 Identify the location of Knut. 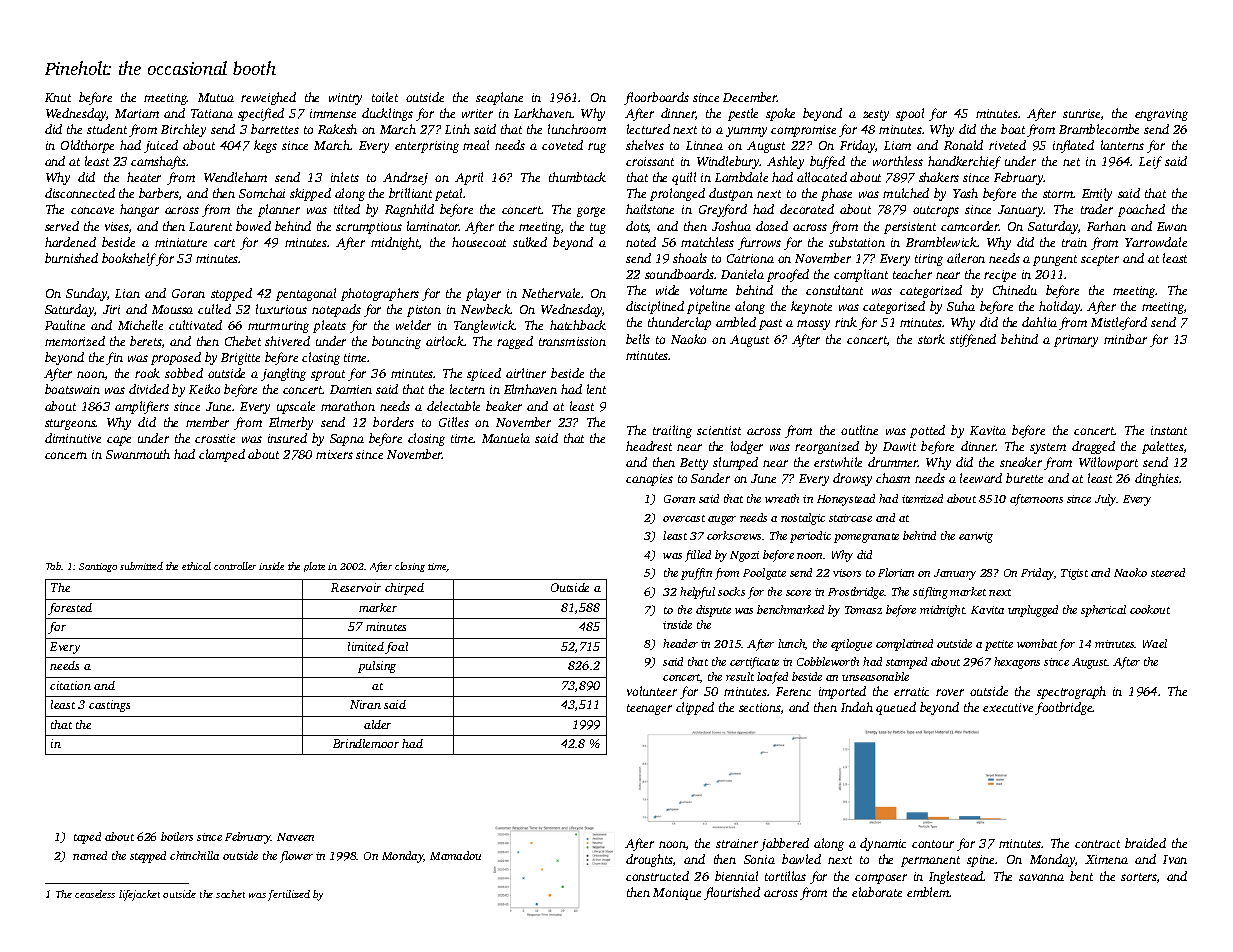
(58, 97).
